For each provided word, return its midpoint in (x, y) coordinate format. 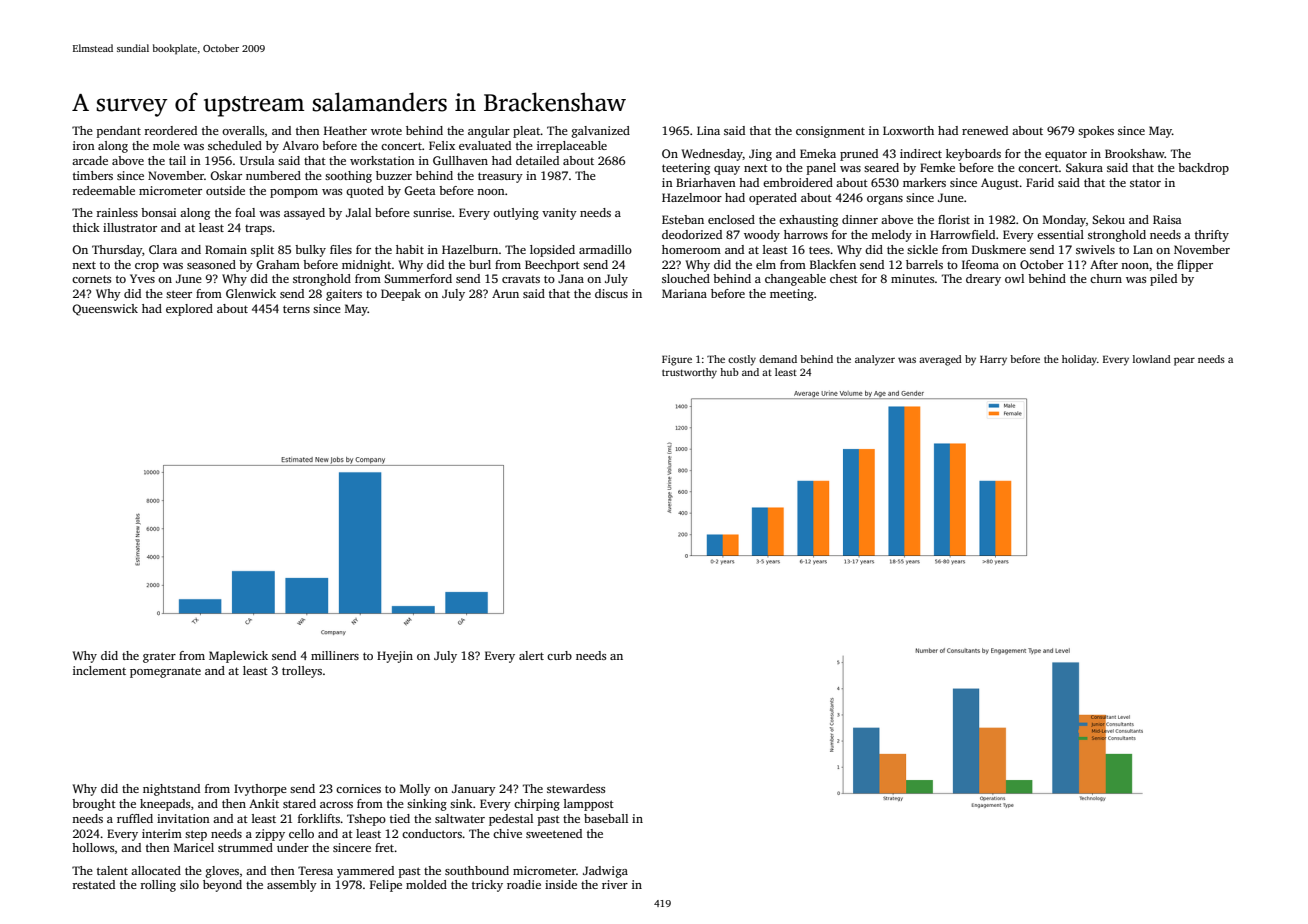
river (615, 884)
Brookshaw (1135, 153)
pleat (527, 132)
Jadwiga (605, 872)
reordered (170, 130)
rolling (158, 886)
